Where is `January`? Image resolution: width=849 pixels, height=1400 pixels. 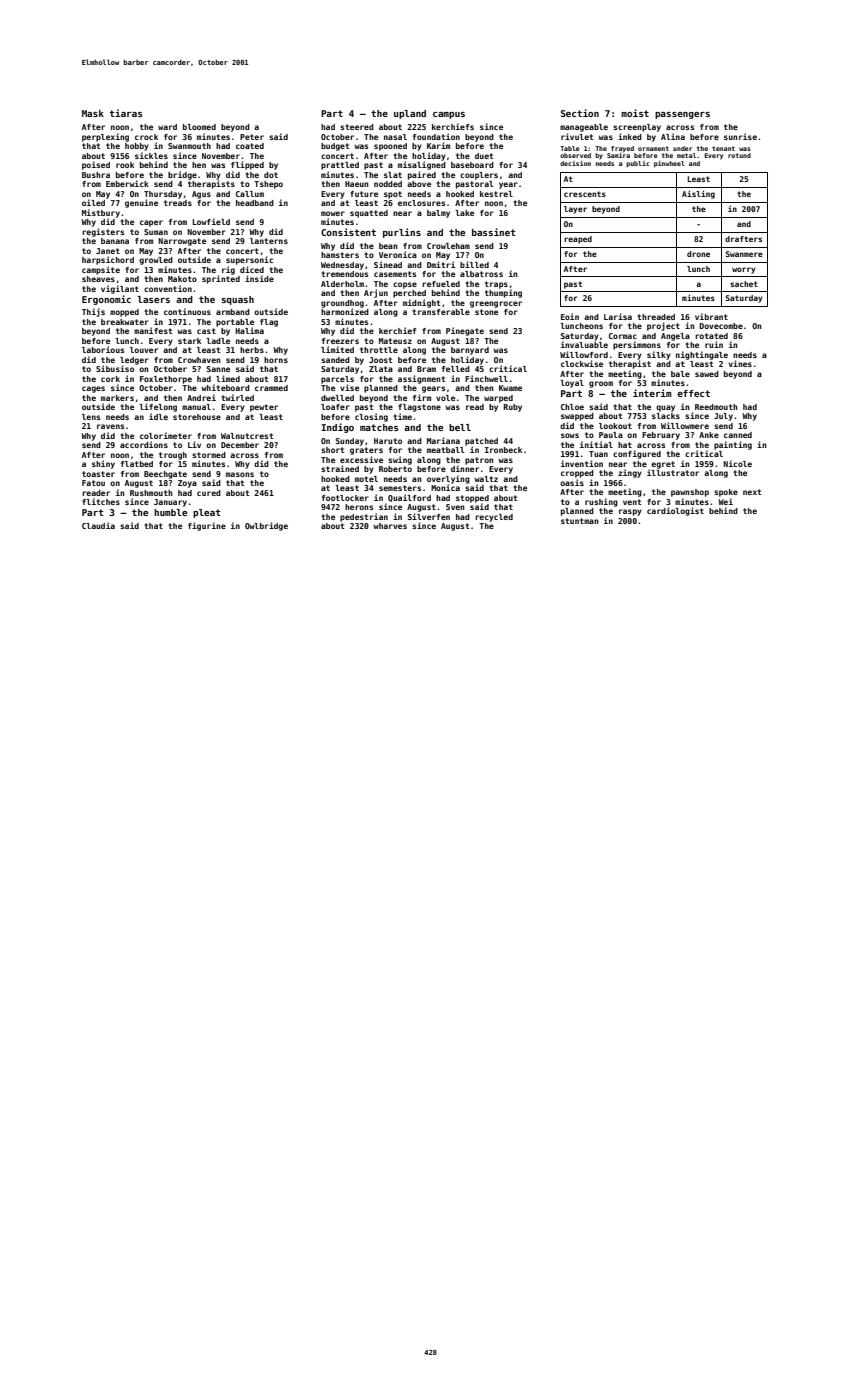 January is located at coordinates (170, 503).
